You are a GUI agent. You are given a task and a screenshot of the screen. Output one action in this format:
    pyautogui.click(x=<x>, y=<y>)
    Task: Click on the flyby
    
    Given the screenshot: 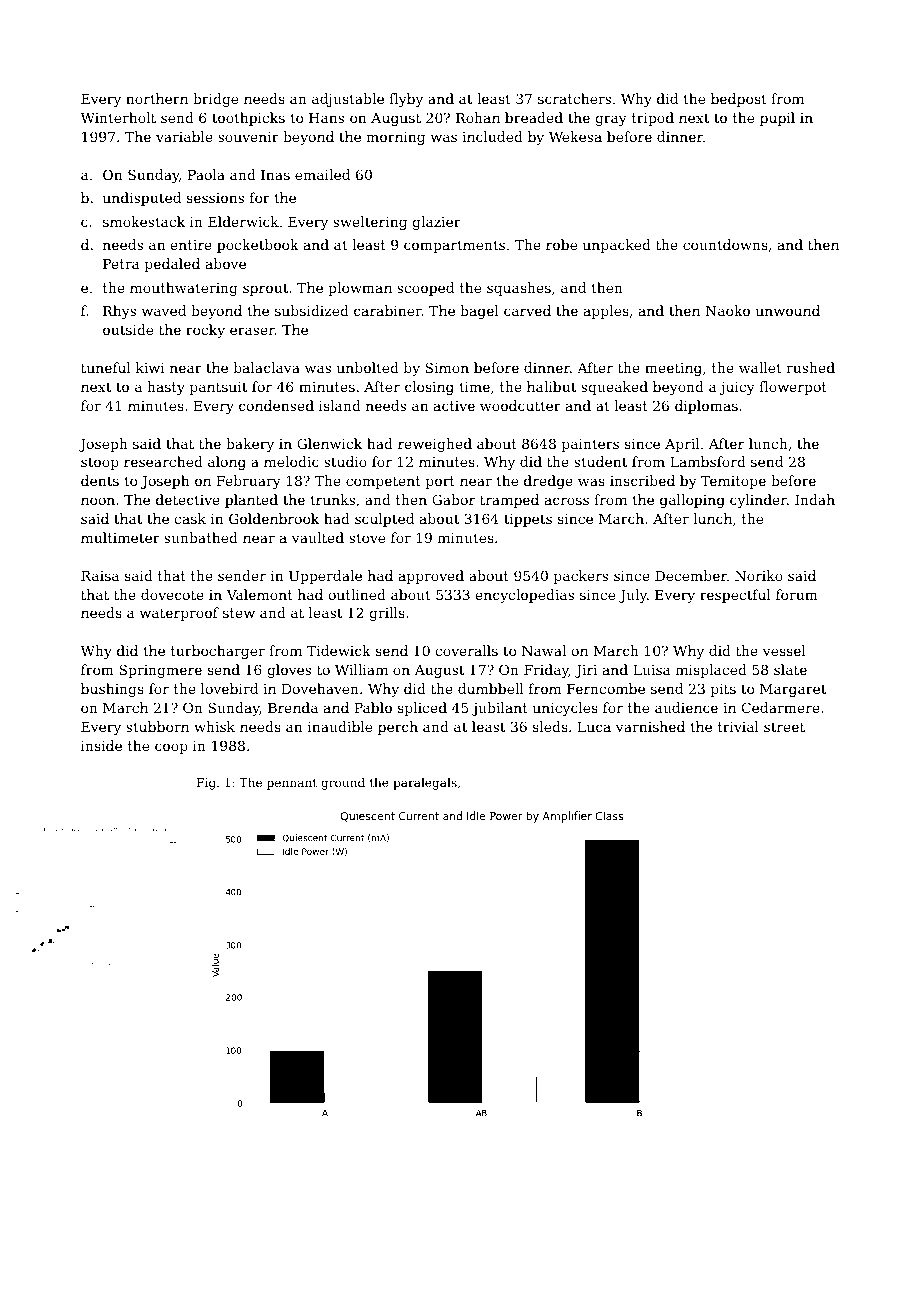 What is the action you would take?
    pyautogui.click(x=406, y=100)
